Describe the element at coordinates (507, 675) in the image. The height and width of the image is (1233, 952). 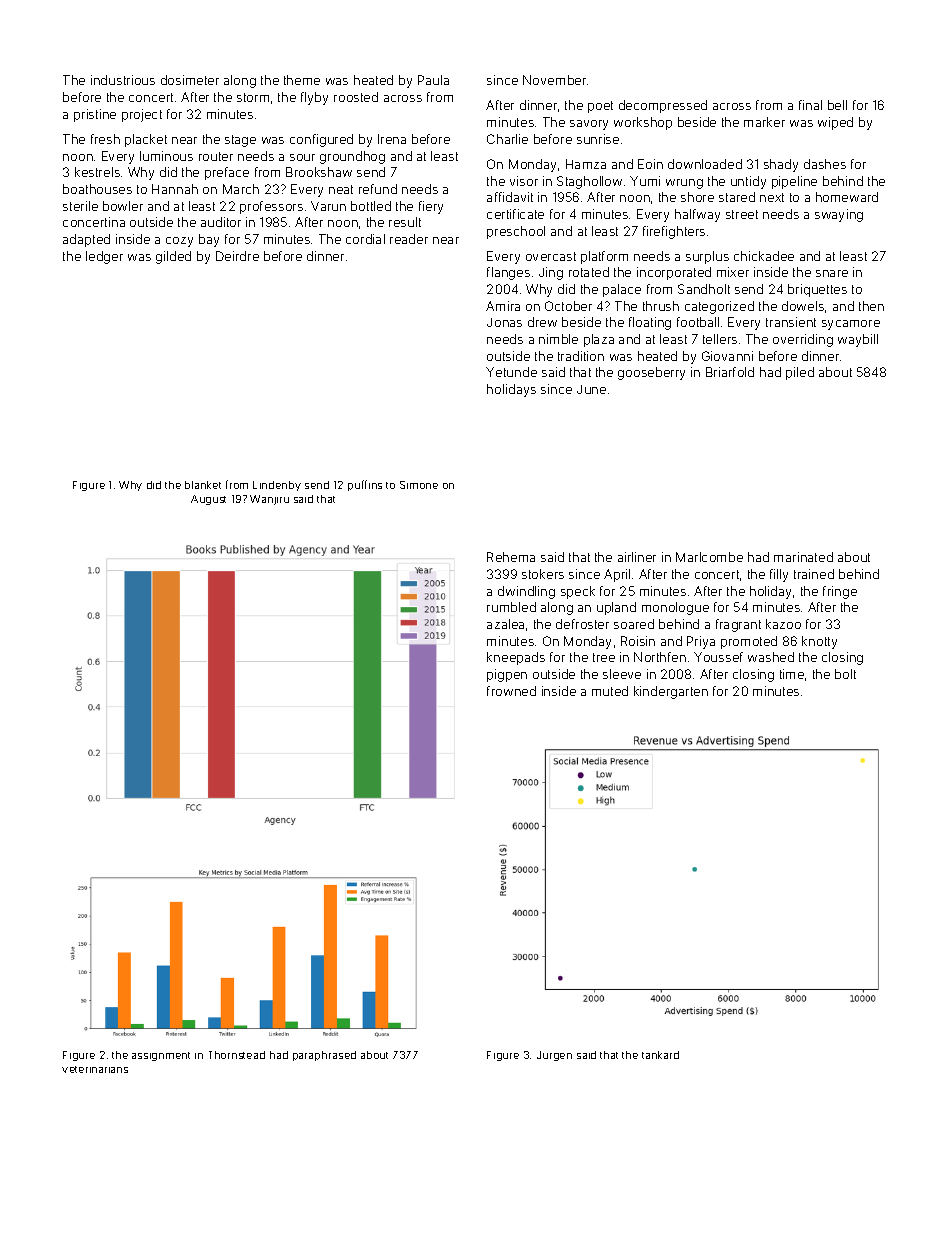
I see `pigpen` at that location.
